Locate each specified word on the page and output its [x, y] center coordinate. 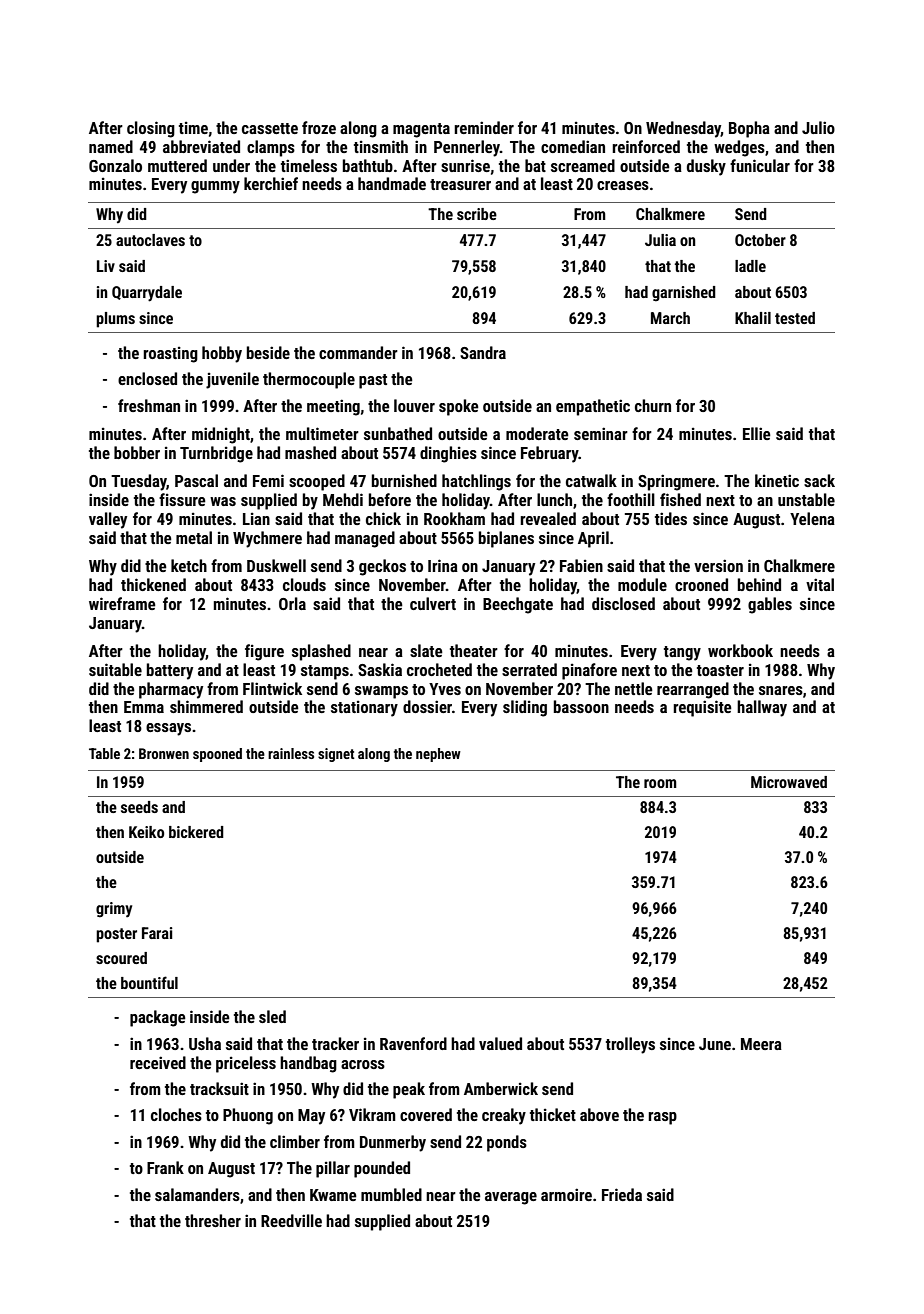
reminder [484, 127]
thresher [213, 1220]
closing [151, 129]
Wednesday [683, 129]
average [511, 1198]
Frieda [622, 1194]
